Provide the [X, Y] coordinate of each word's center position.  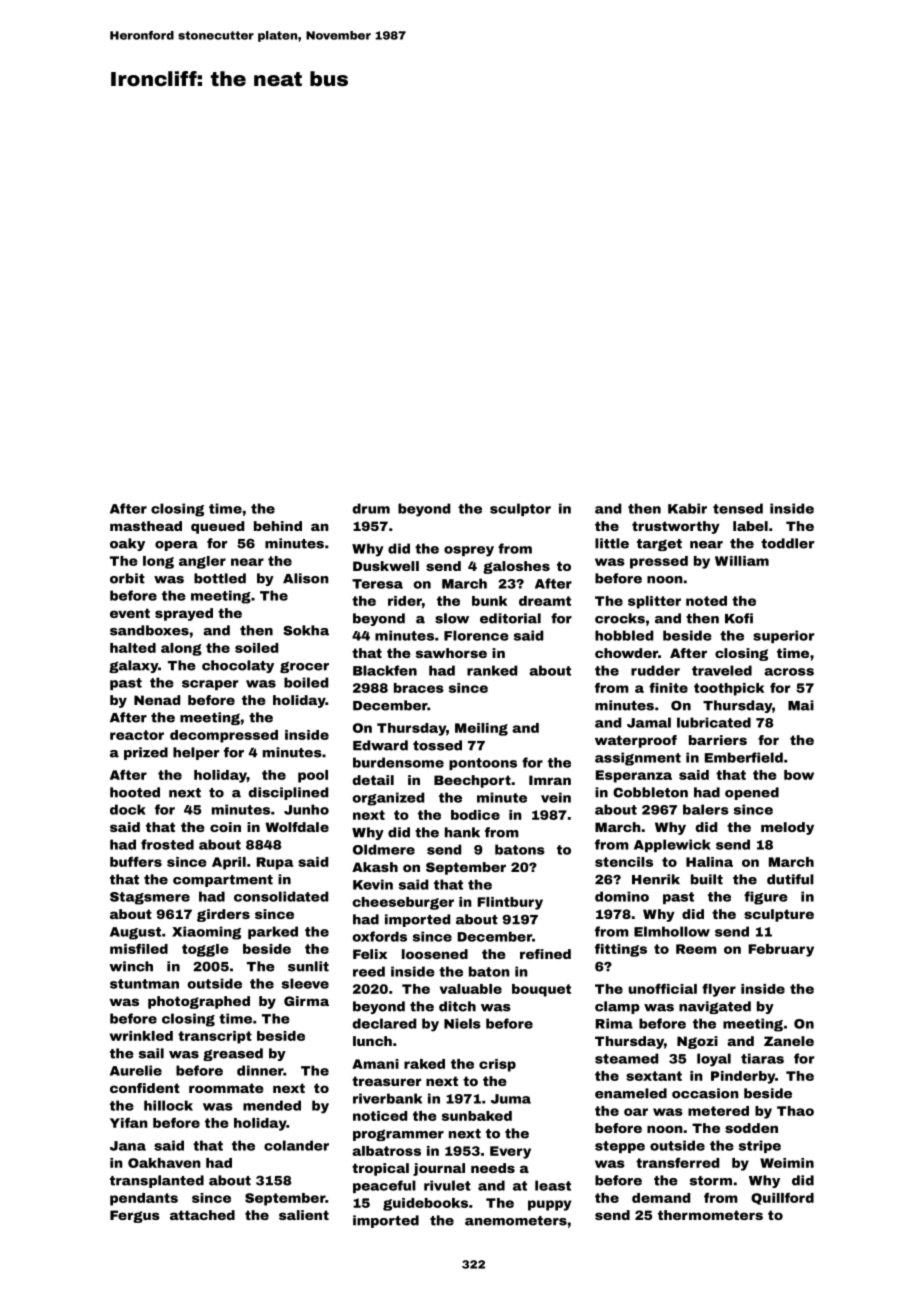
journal [439, 1169]
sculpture [779, 915]
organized [388, 799]
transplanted [157, 1181]
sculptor [520, 509]
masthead [146, 526]
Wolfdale [297, 827]
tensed [738, 508]
